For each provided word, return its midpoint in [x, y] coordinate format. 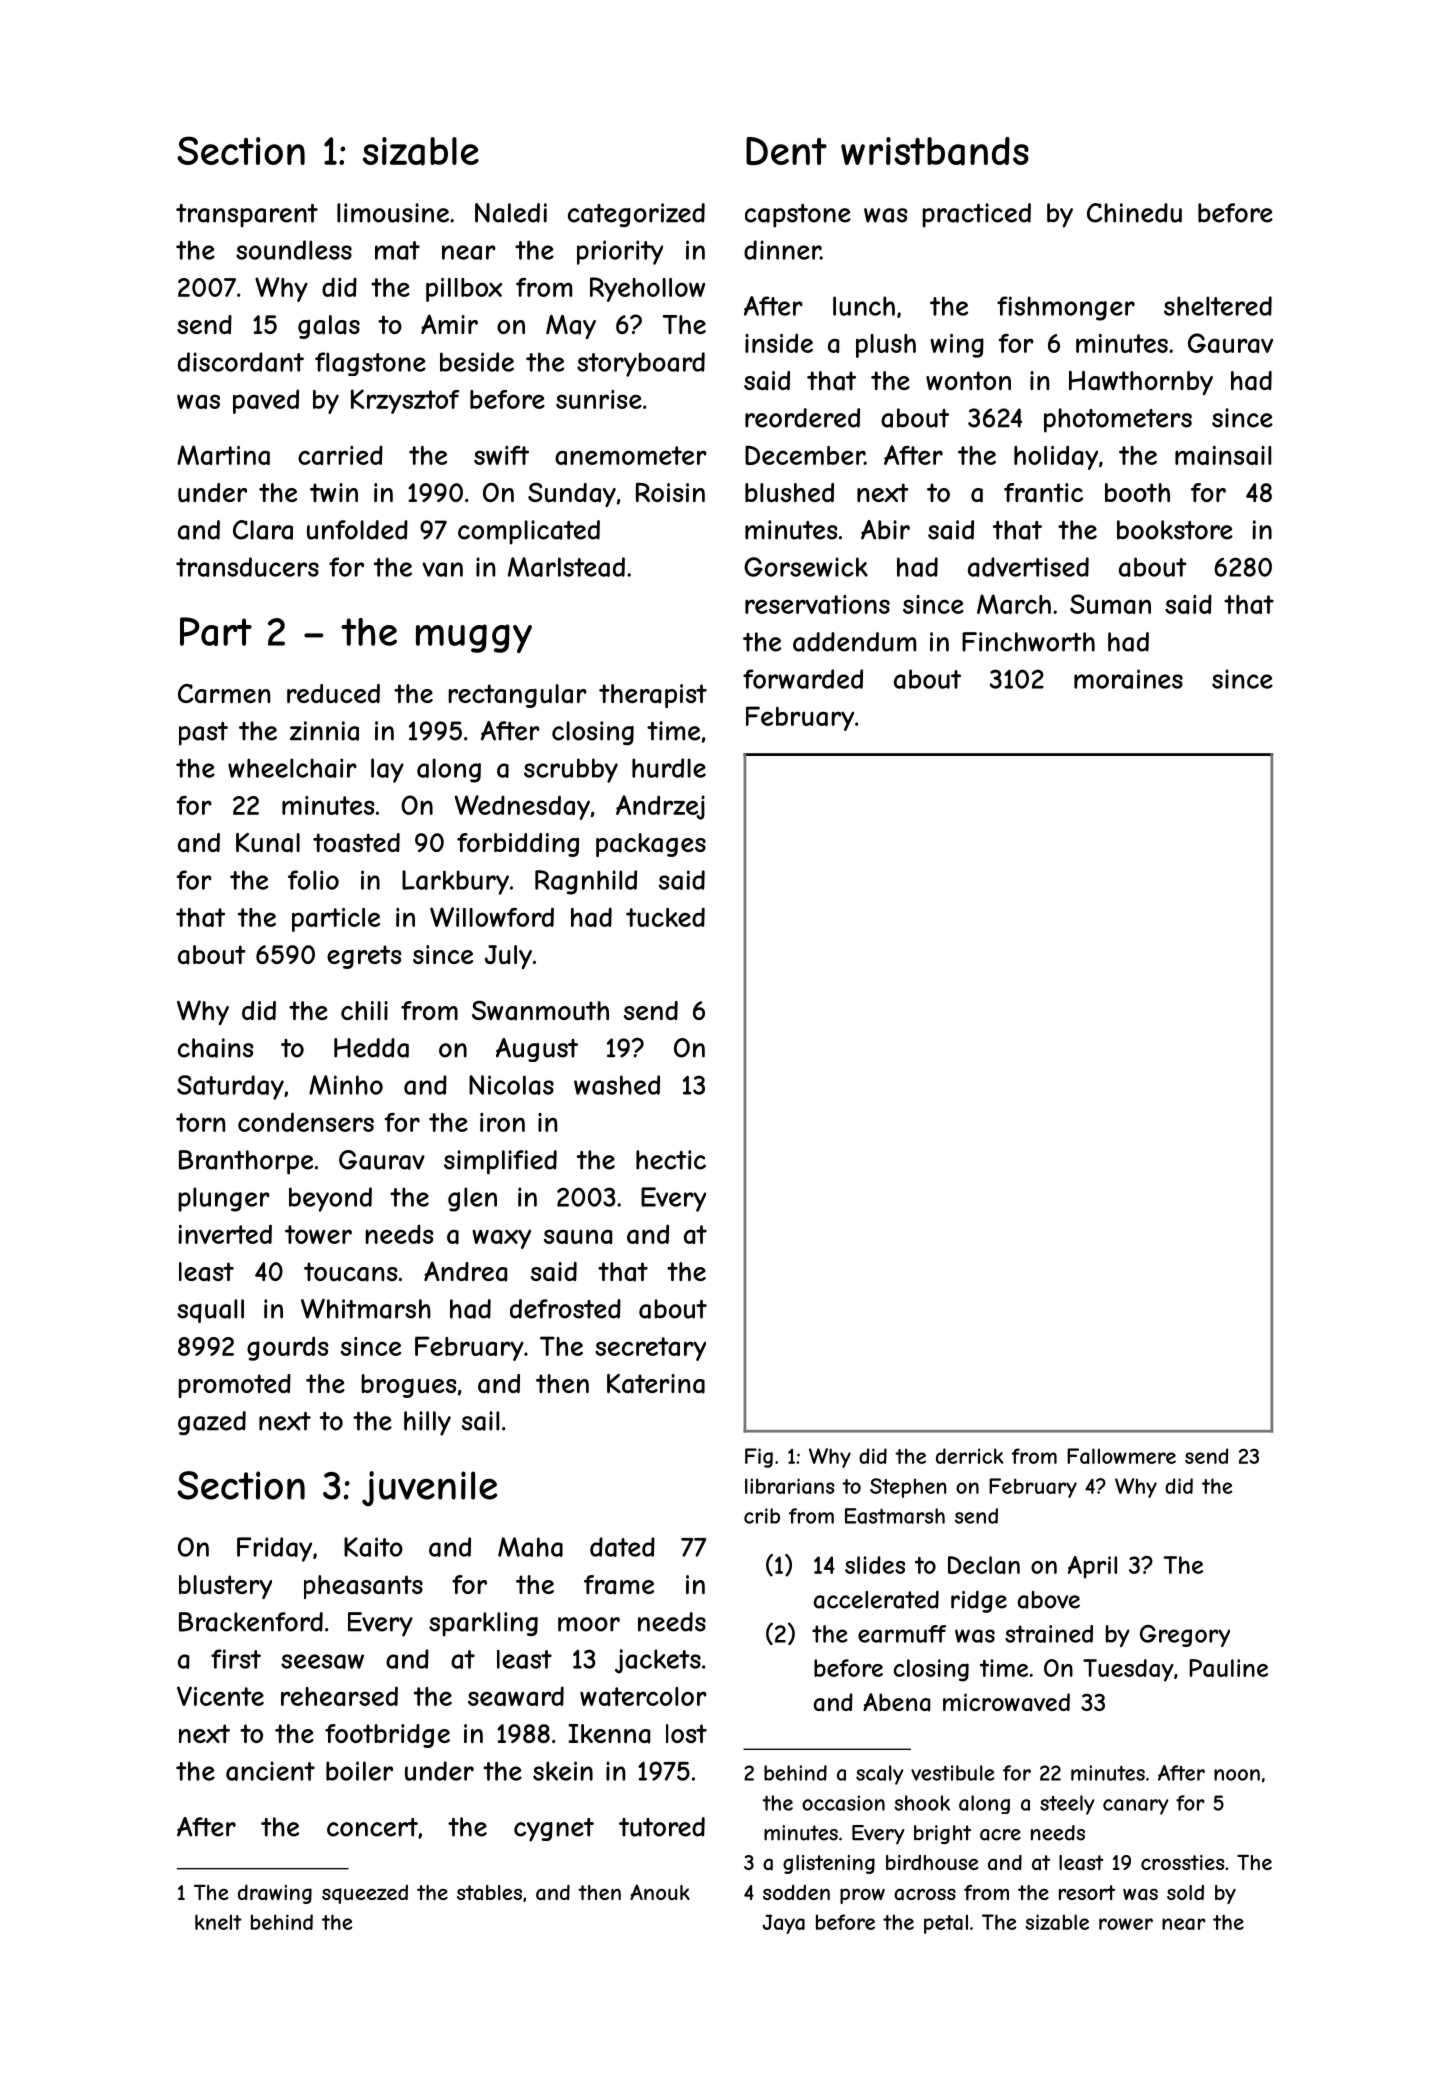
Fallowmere [1121, 1456]
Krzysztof [405, 401]
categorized [636, 215]
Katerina [656, 1384]
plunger [224, 1199]
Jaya [784, 1924]
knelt [218, 1922]
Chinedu [1134, 213]
